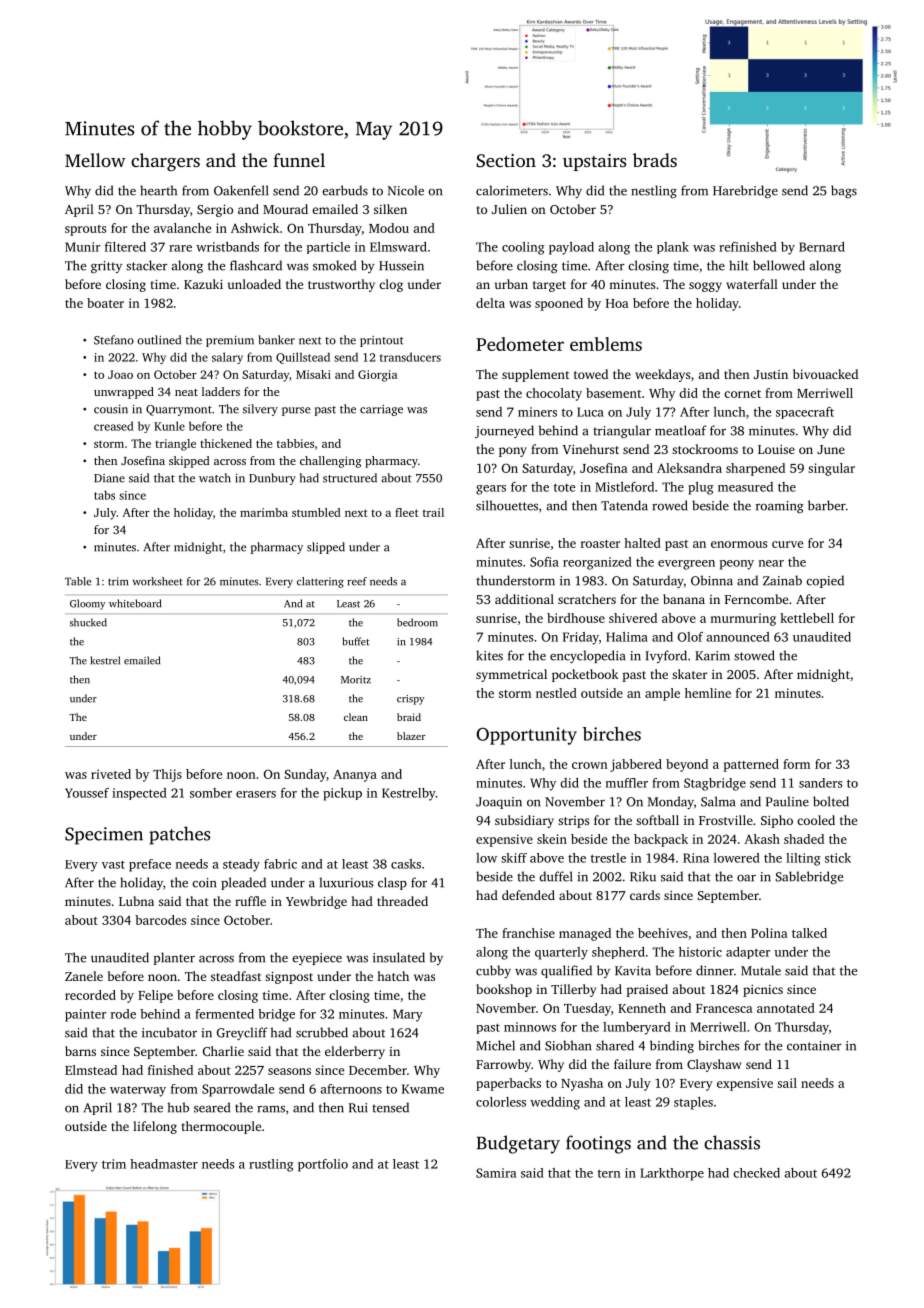  I want to click on buffet, so click(356, 641).
